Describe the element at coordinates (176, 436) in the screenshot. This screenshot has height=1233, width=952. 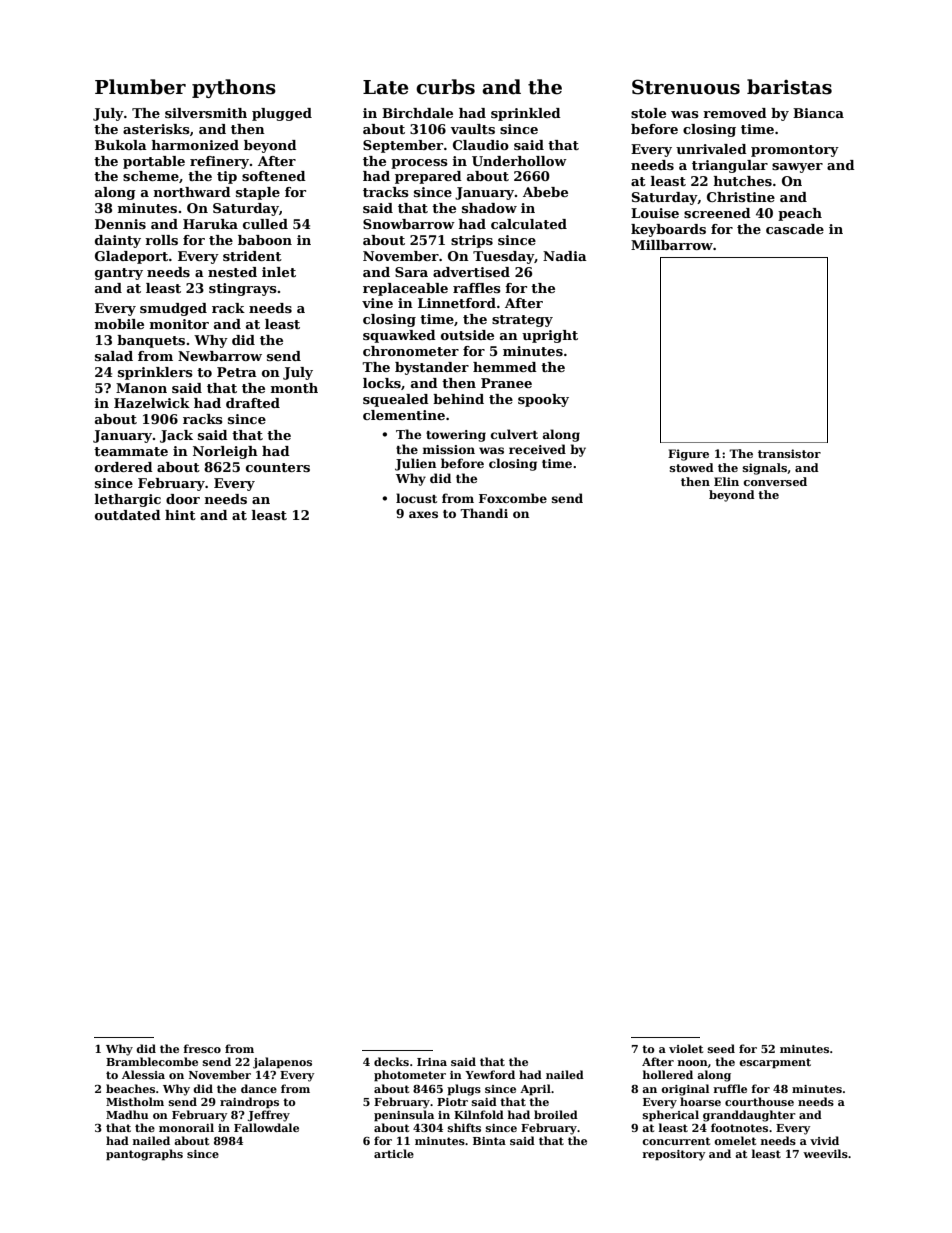
I see `Jack` at that location.
